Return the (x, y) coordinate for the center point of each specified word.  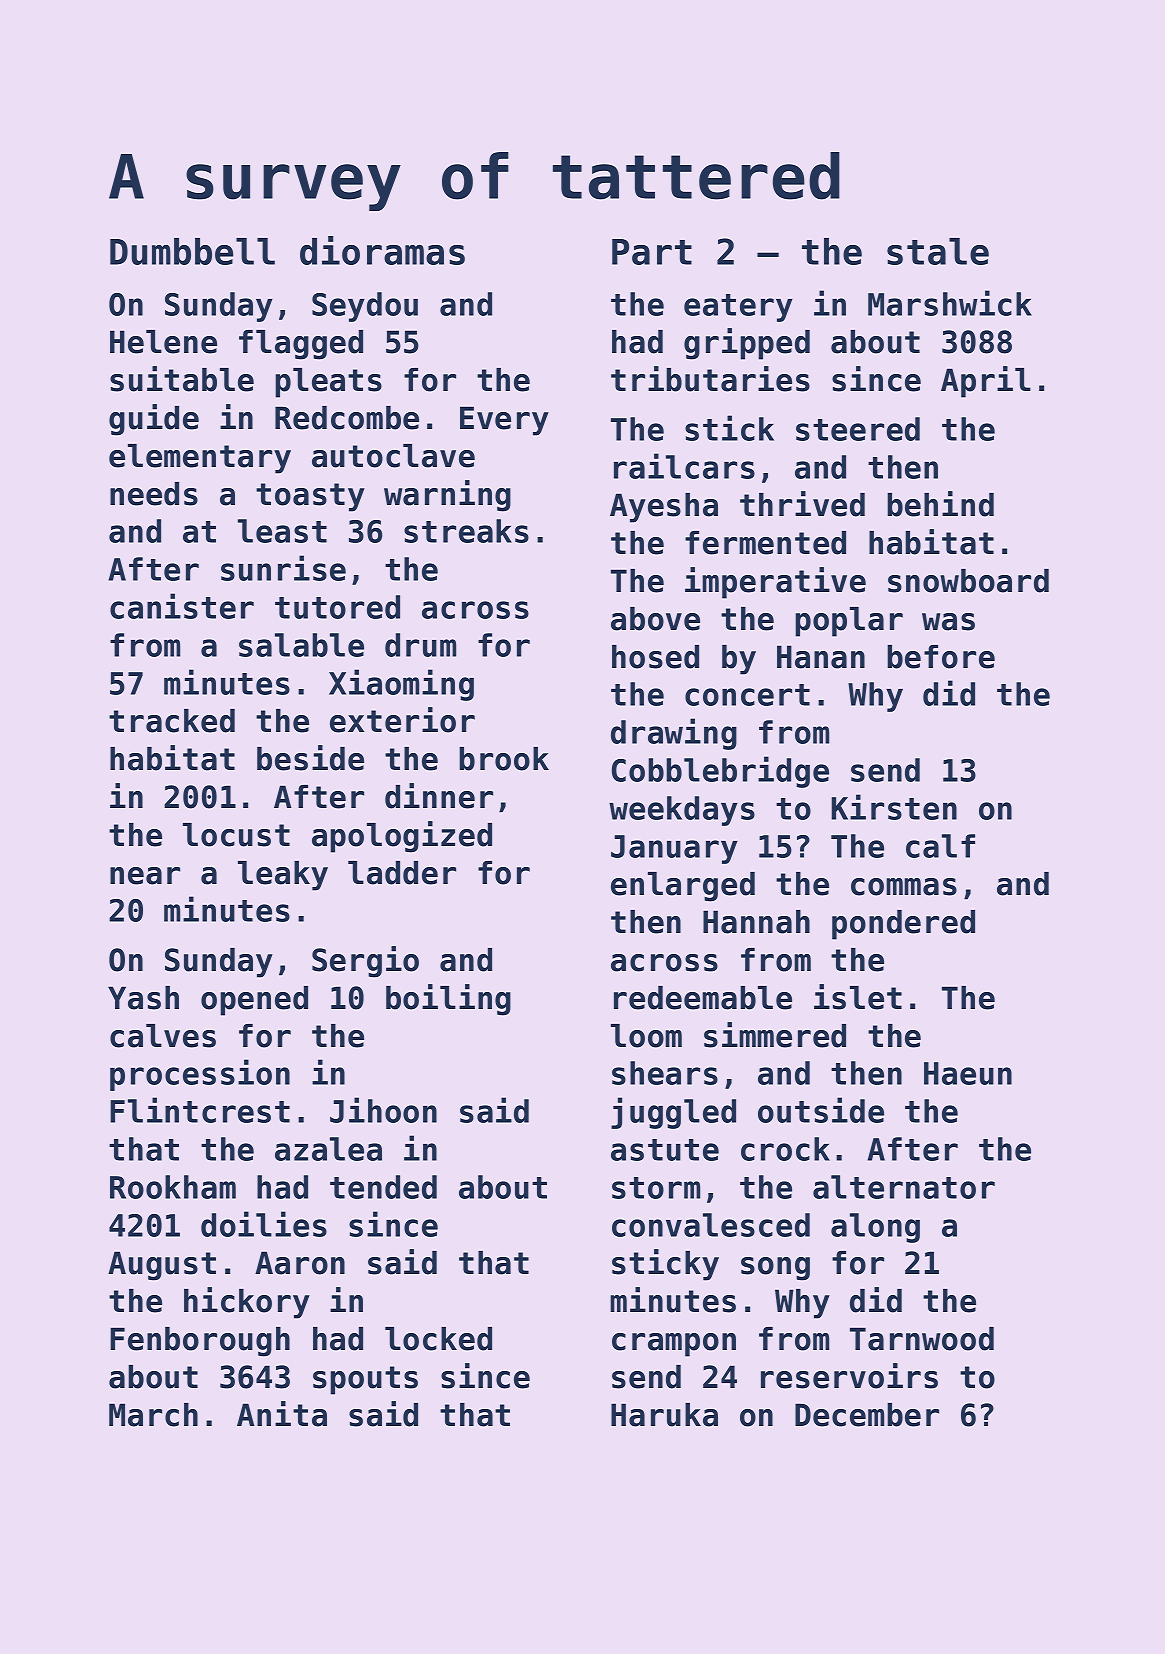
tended (383, 1187)
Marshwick (950, 303)
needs (154, 494)
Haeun (968, 1073)
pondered (903, 925)
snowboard (968, 581)
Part (652, 252)
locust (236, 835)
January (674, 849)
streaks (466, 531)
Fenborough (200, 1342)
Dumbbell (192, 251)
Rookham (173, 1187)
